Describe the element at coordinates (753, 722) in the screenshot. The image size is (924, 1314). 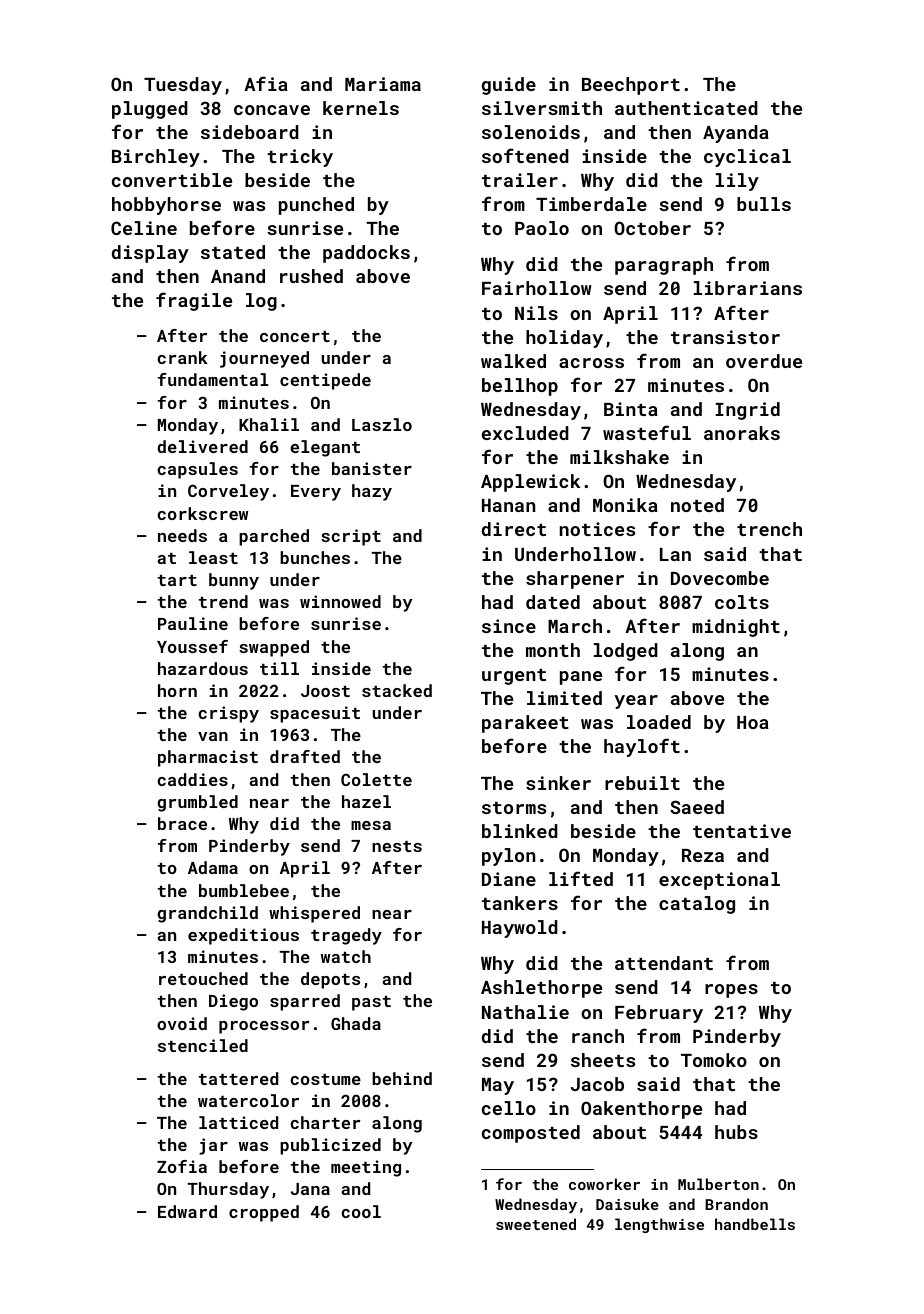
I see `Hoa` at that location.
